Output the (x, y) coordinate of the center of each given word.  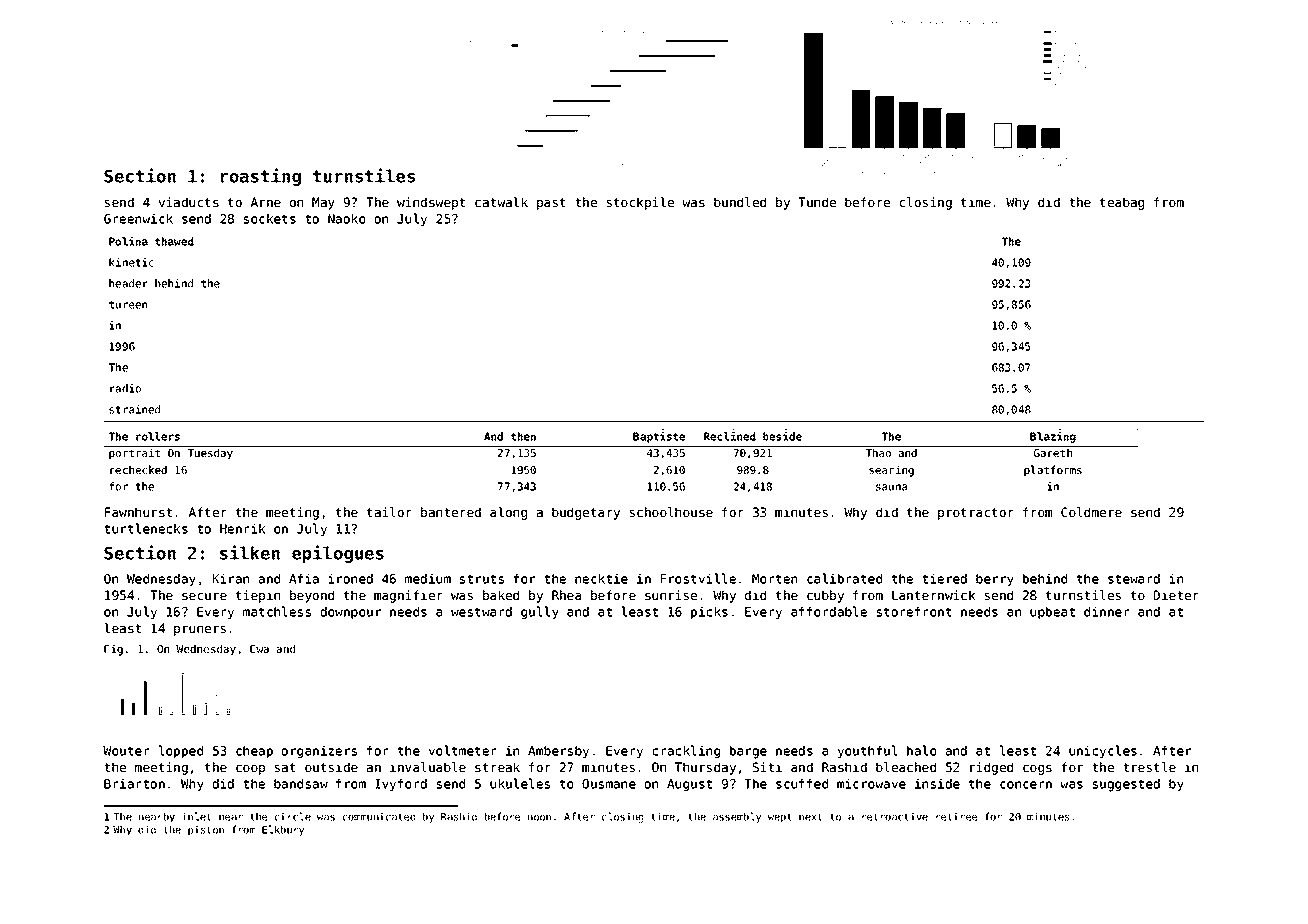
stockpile (640, 203)
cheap (254, 752)
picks (709, 613)
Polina (128, 241)
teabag (1122, 203)
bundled (740, 202)
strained (134, 409)
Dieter (1176, 595)
